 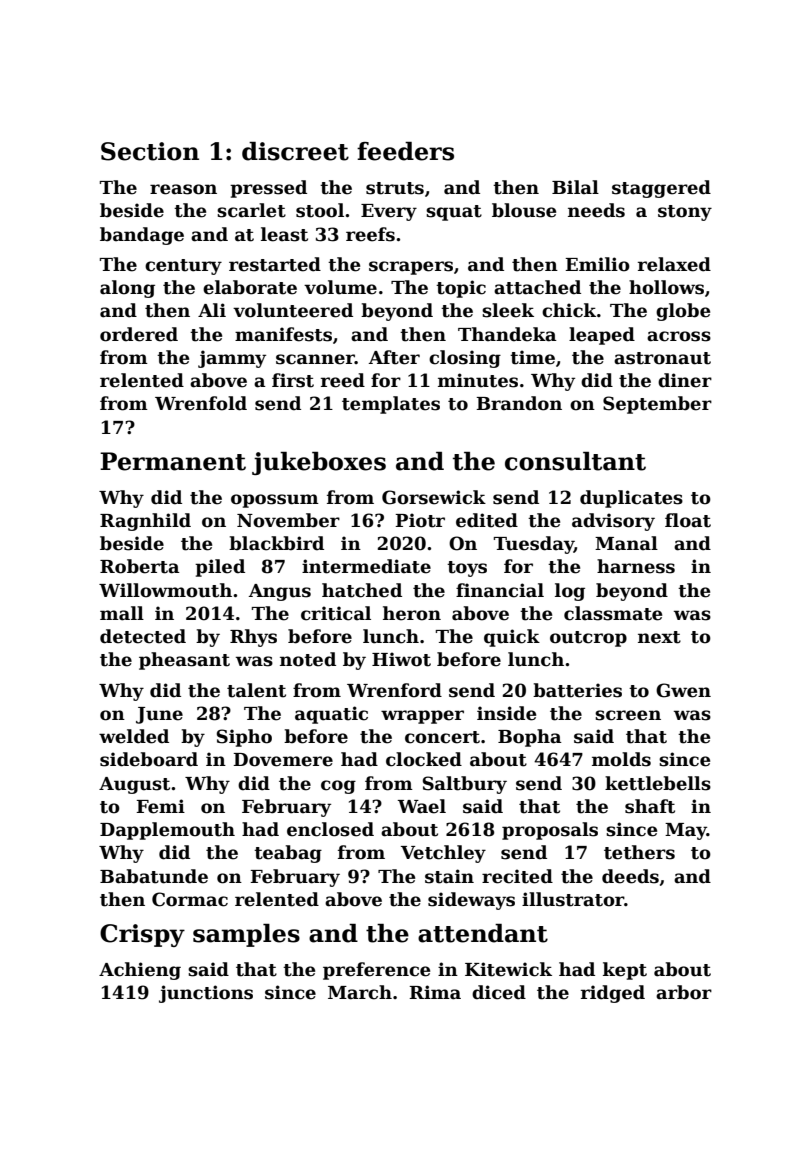 What do you see at coordinates (420, 520) in the screenshot?
I see `Piotr` at bounding box center [420, 520].
